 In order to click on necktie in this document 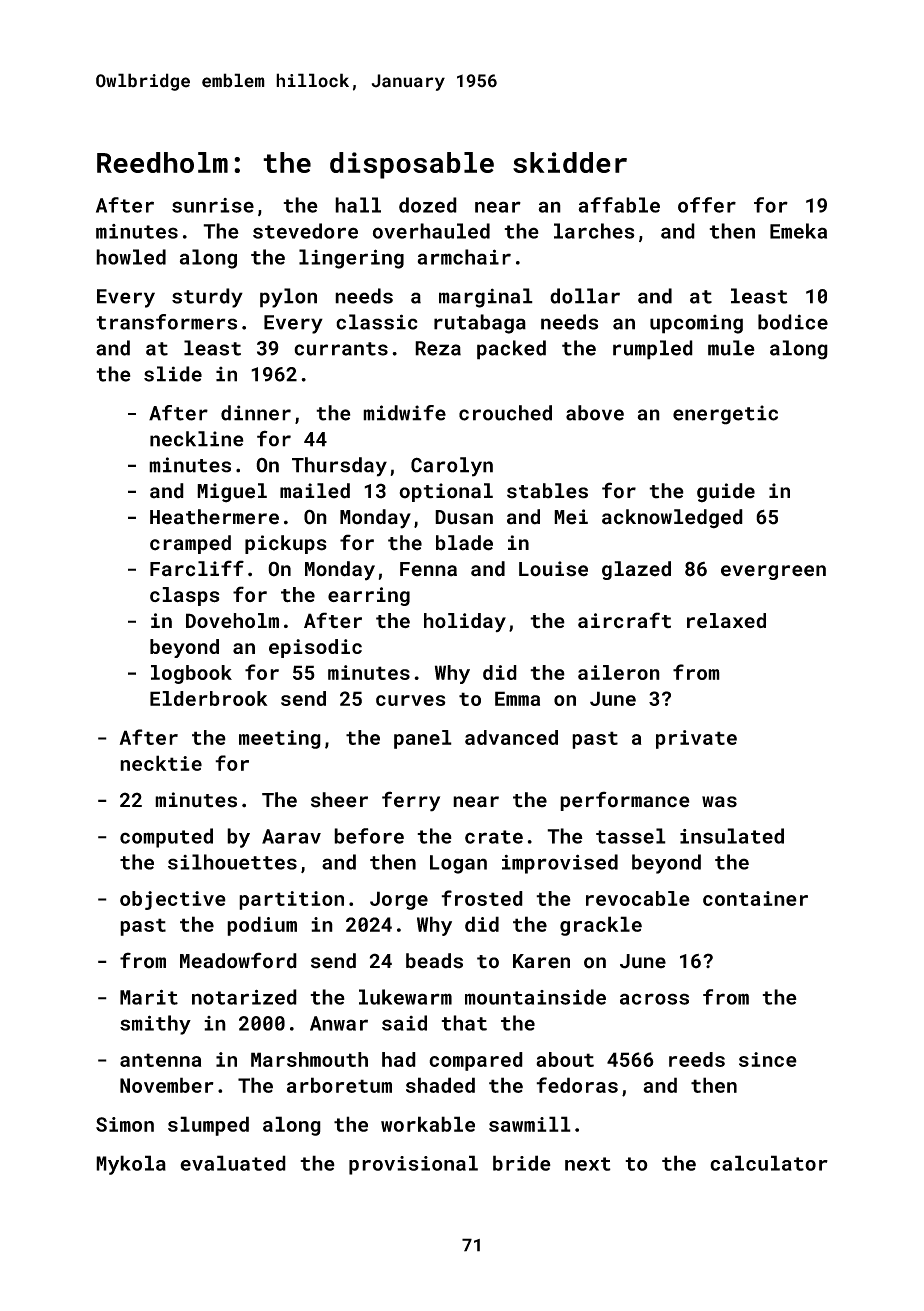, I will do `click(161, 763)`.
